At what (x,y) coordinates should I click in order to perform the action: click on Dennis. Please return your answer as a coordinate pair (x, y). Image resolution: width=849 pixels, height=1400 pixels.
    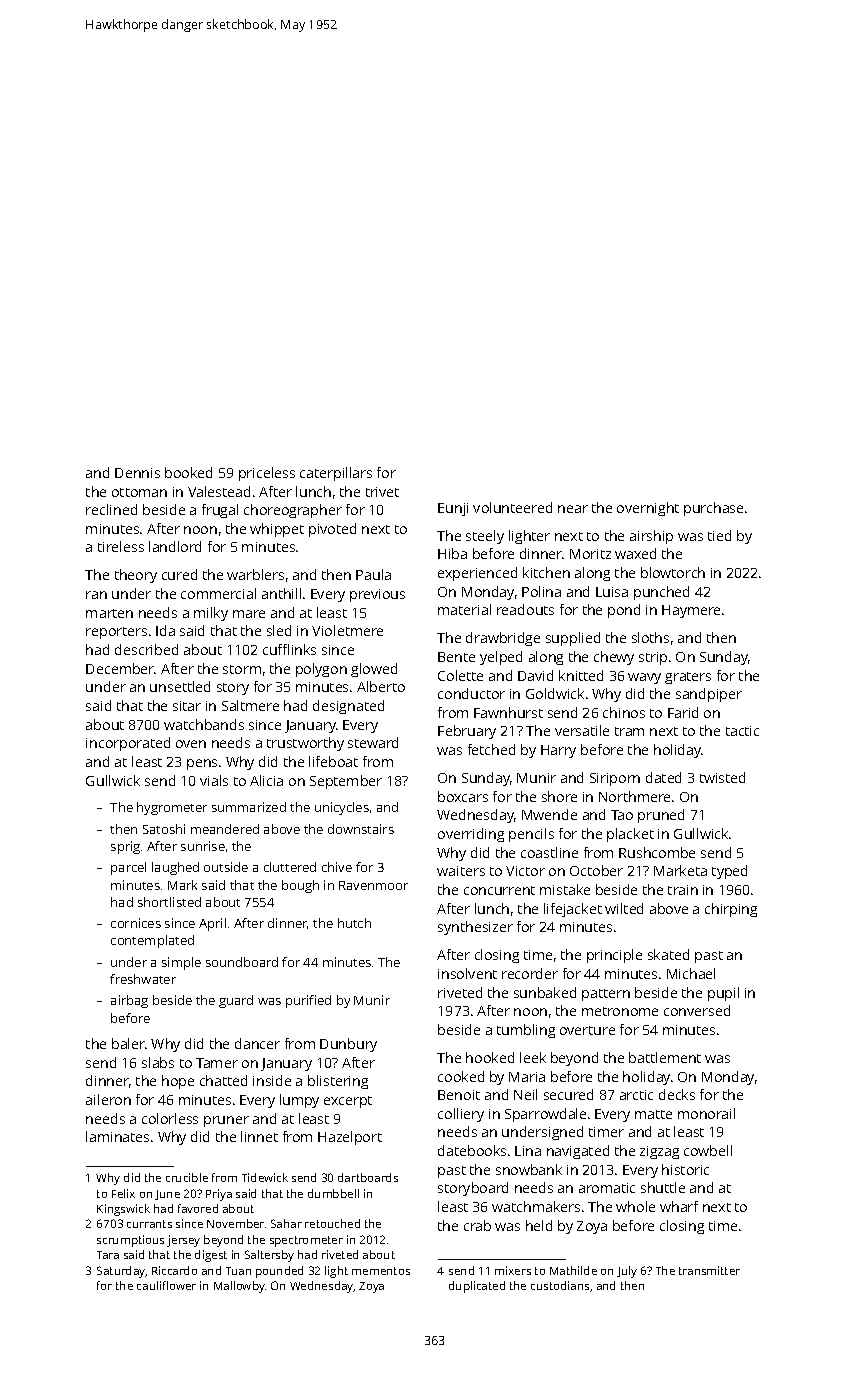
    Looking at the image, I should click on (137, 473).
